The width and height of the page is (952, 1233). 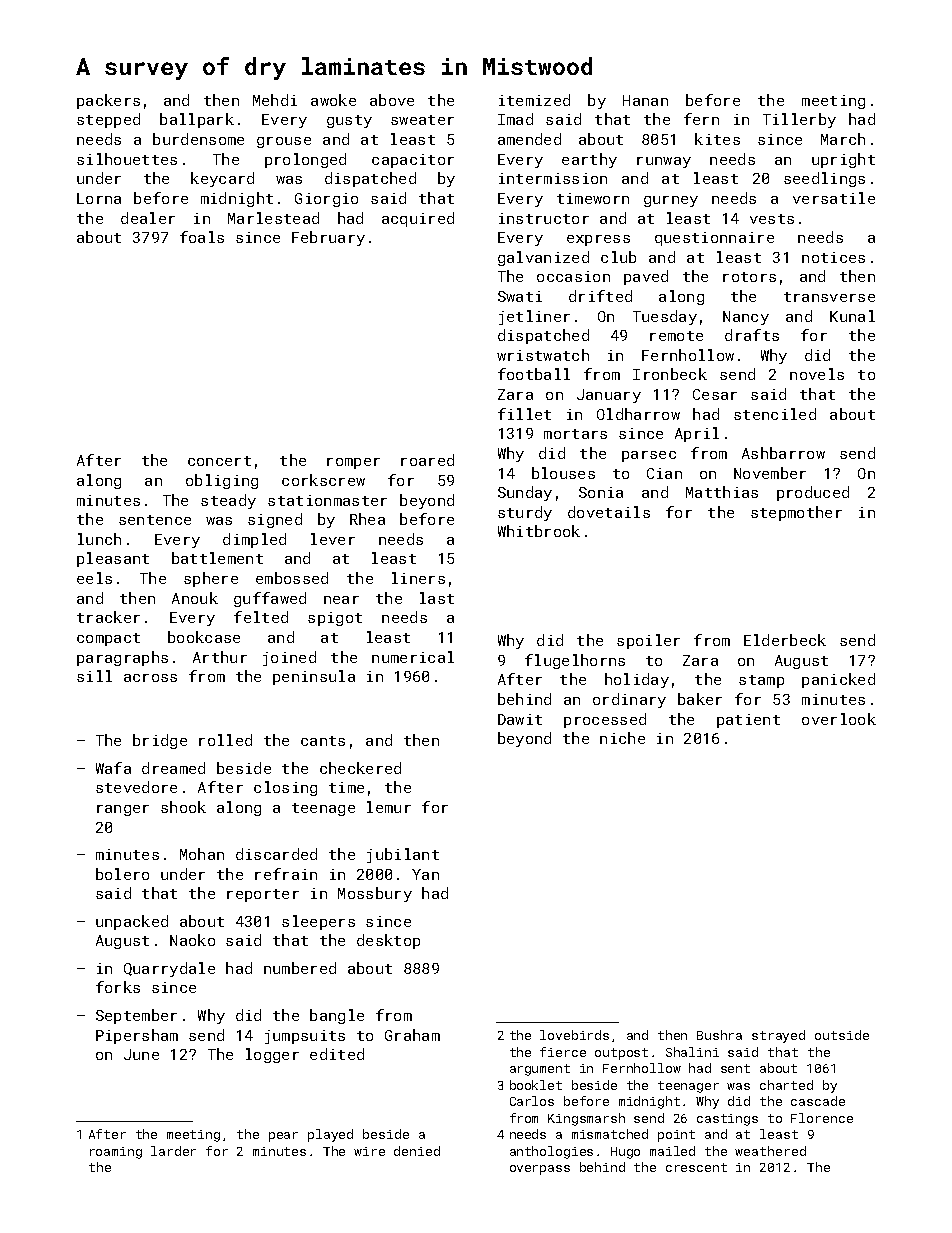 I want to click on dovetails, so click(x=609, y=512).
